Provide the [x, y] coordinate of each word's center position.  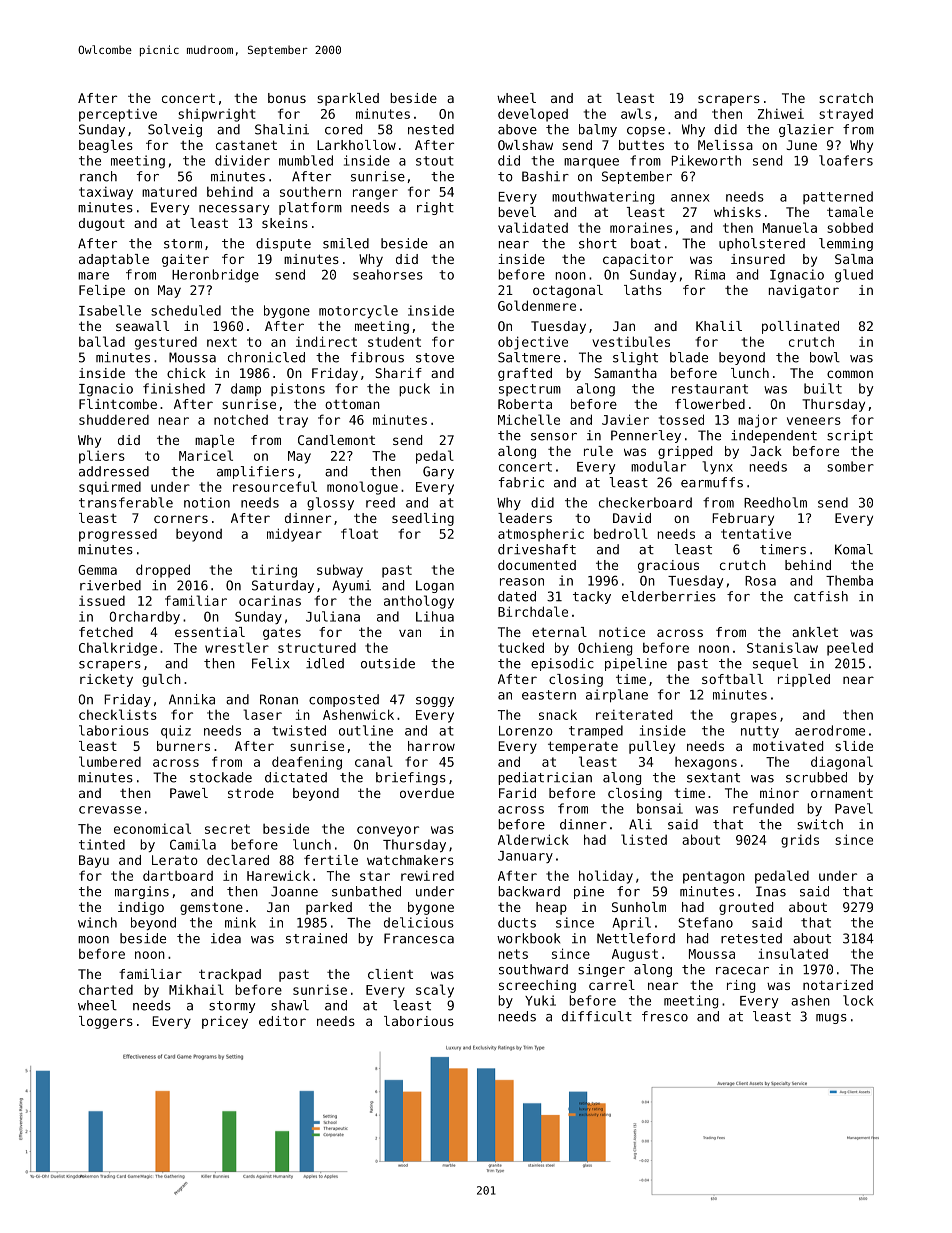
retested [751, 938]
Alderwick [533, 839]
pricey [225, 1022]
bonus [287, 98]
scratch [846, 98]
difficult [597, 1016]
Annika [192, 699]
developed [533, 115]
